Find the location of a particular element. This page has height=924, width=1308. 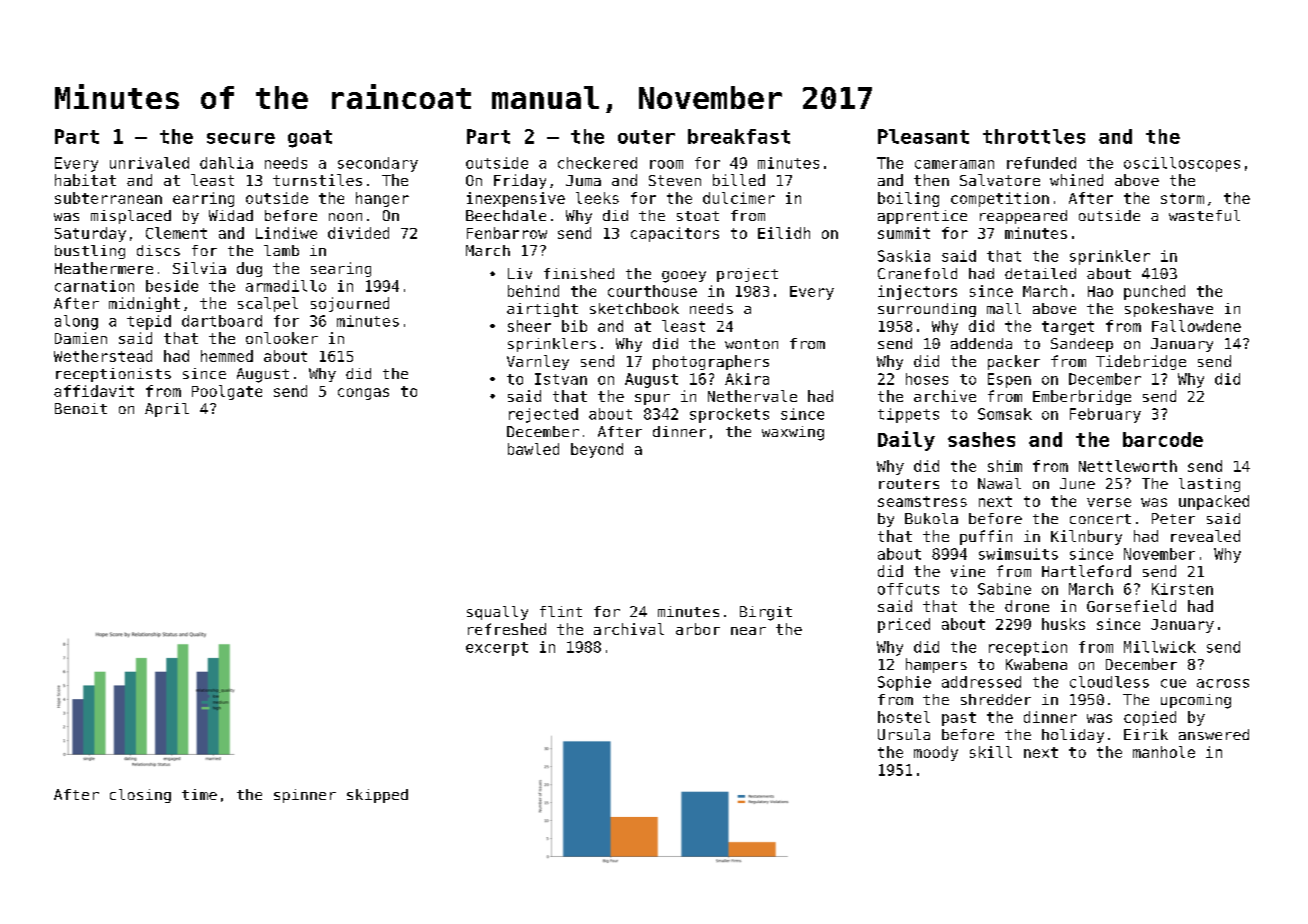

goat is located at coordinates (310, 139).
